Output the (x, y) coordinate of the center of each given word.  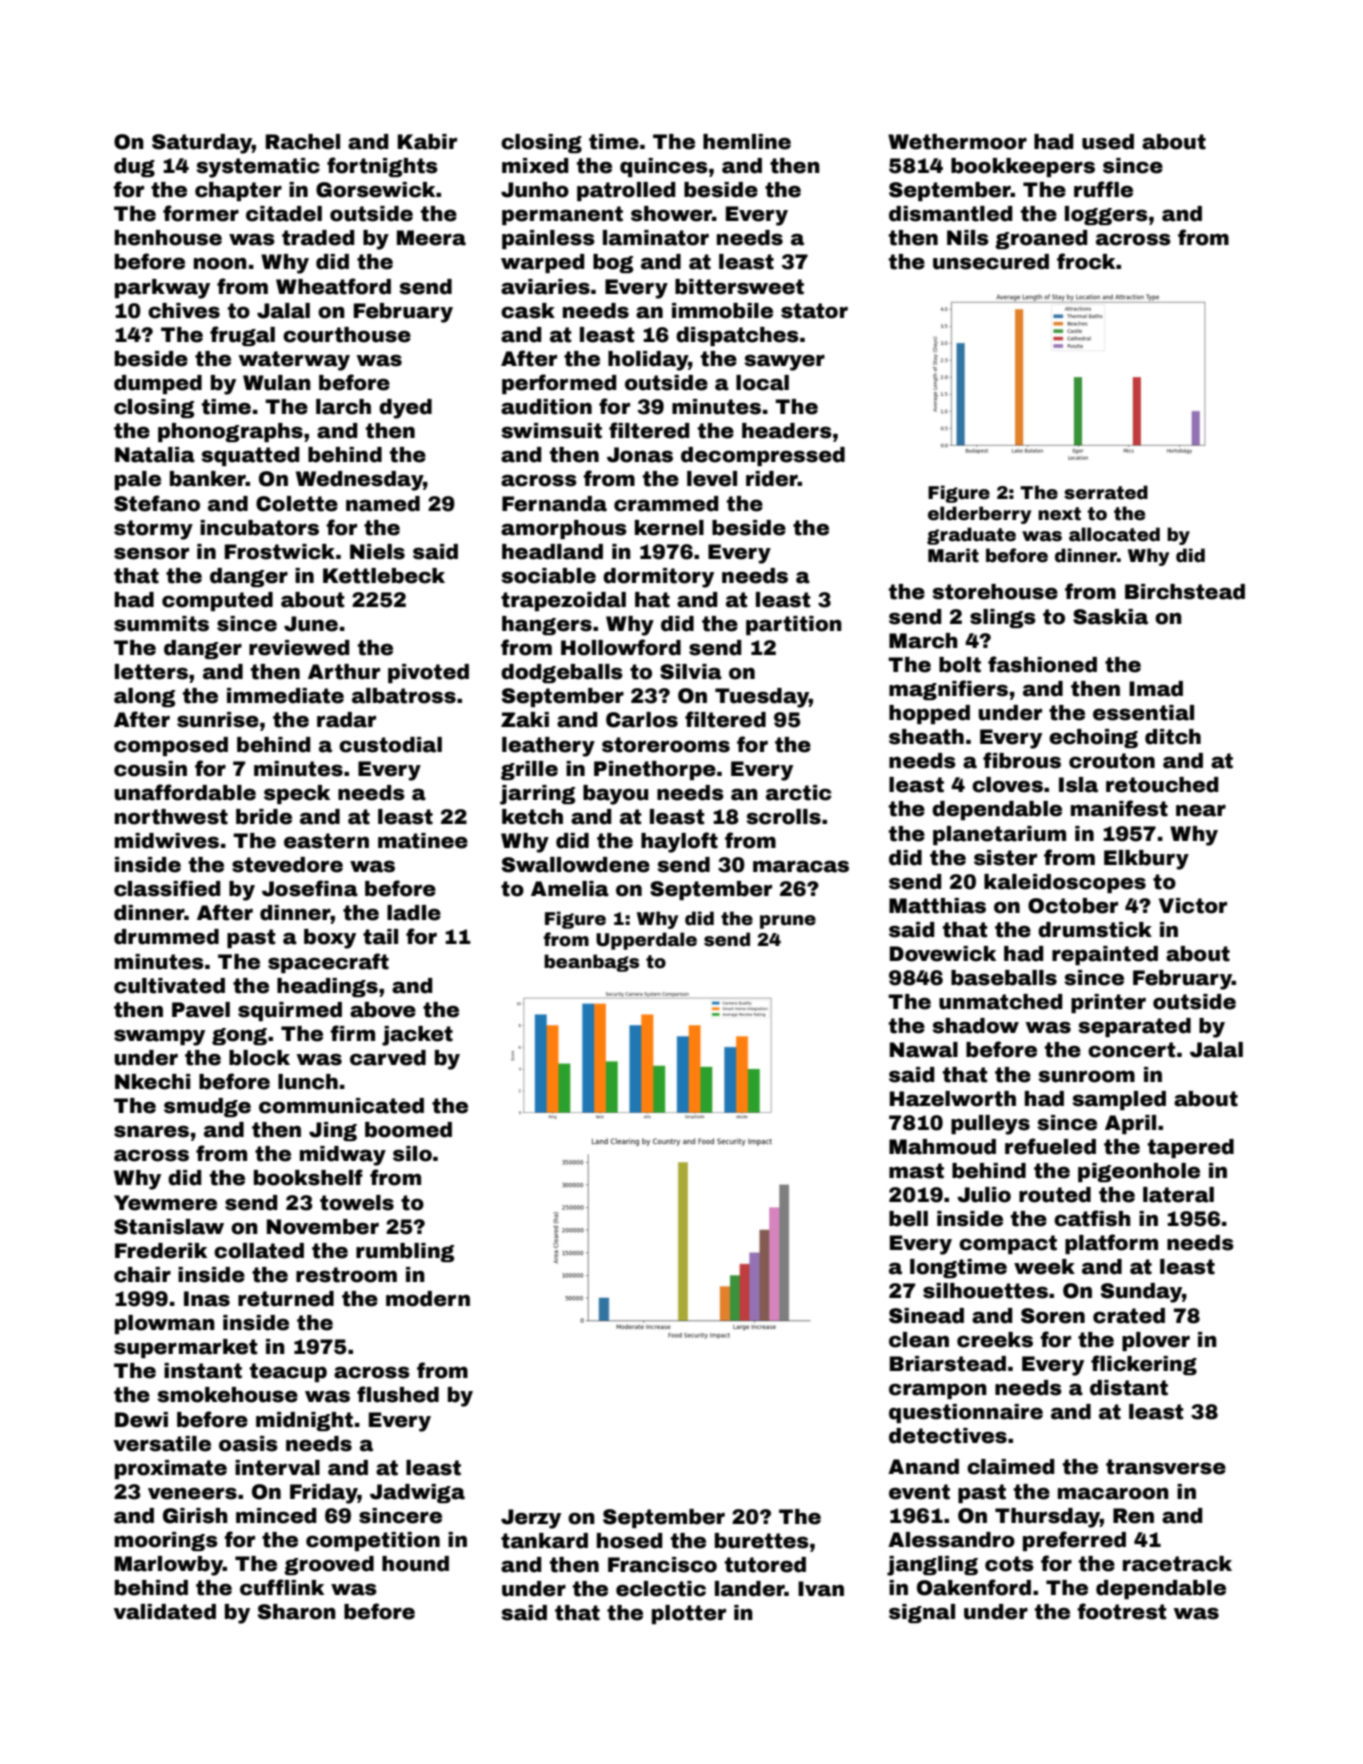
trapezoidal (563, 601)
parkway (162, 289)
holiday (648, 361)
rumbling (405, 1252)
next (1059, 514)
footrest (1122, 1611)
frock (1086, 261)
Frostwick (280, 552)
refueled (1050, 1146)
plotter (689, 1614)
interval (277, 1468)
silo (412, 1154)
